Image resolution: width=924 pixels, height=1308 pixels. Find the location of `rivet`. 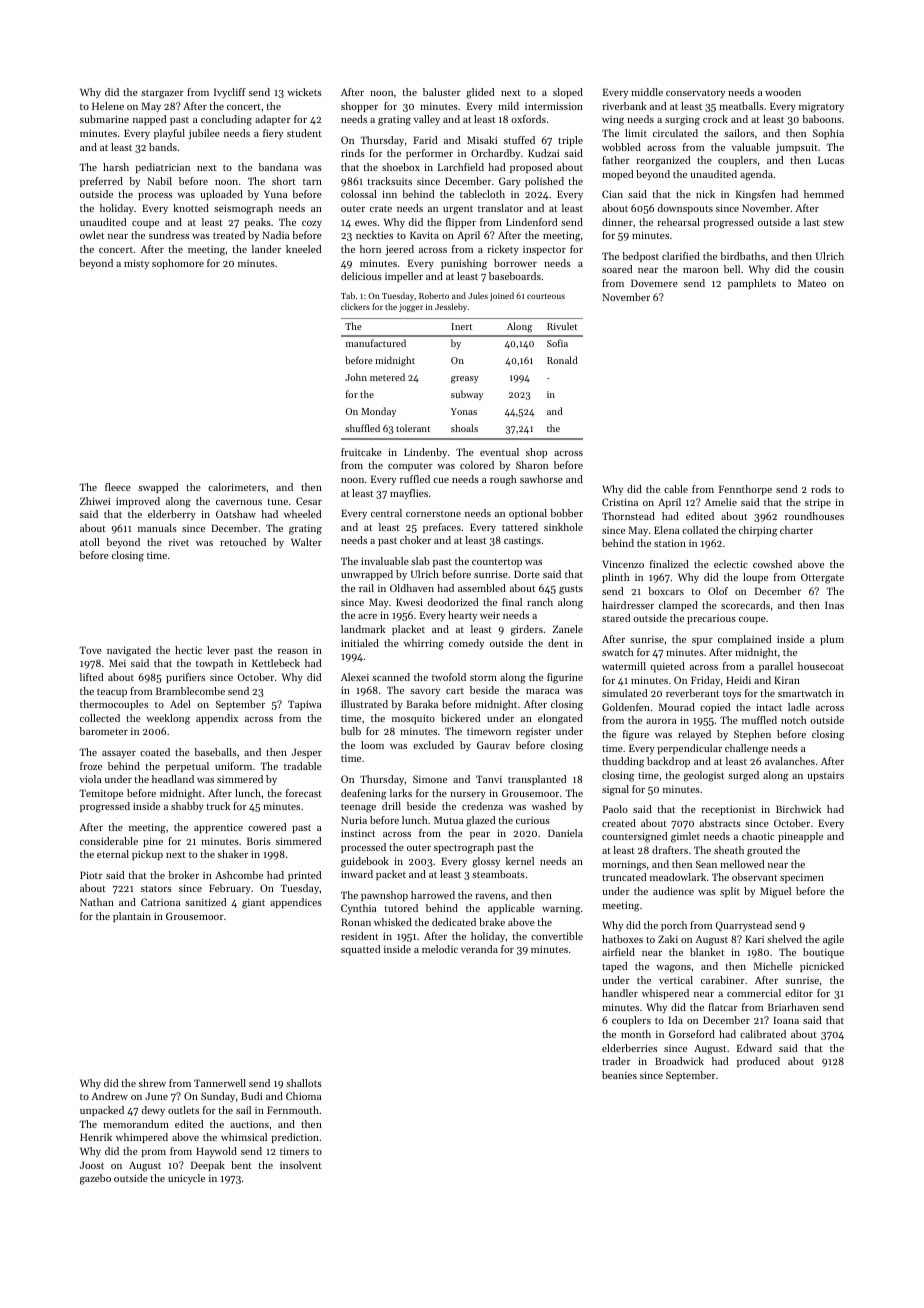

rivet is located at coordinates (179, 542).
